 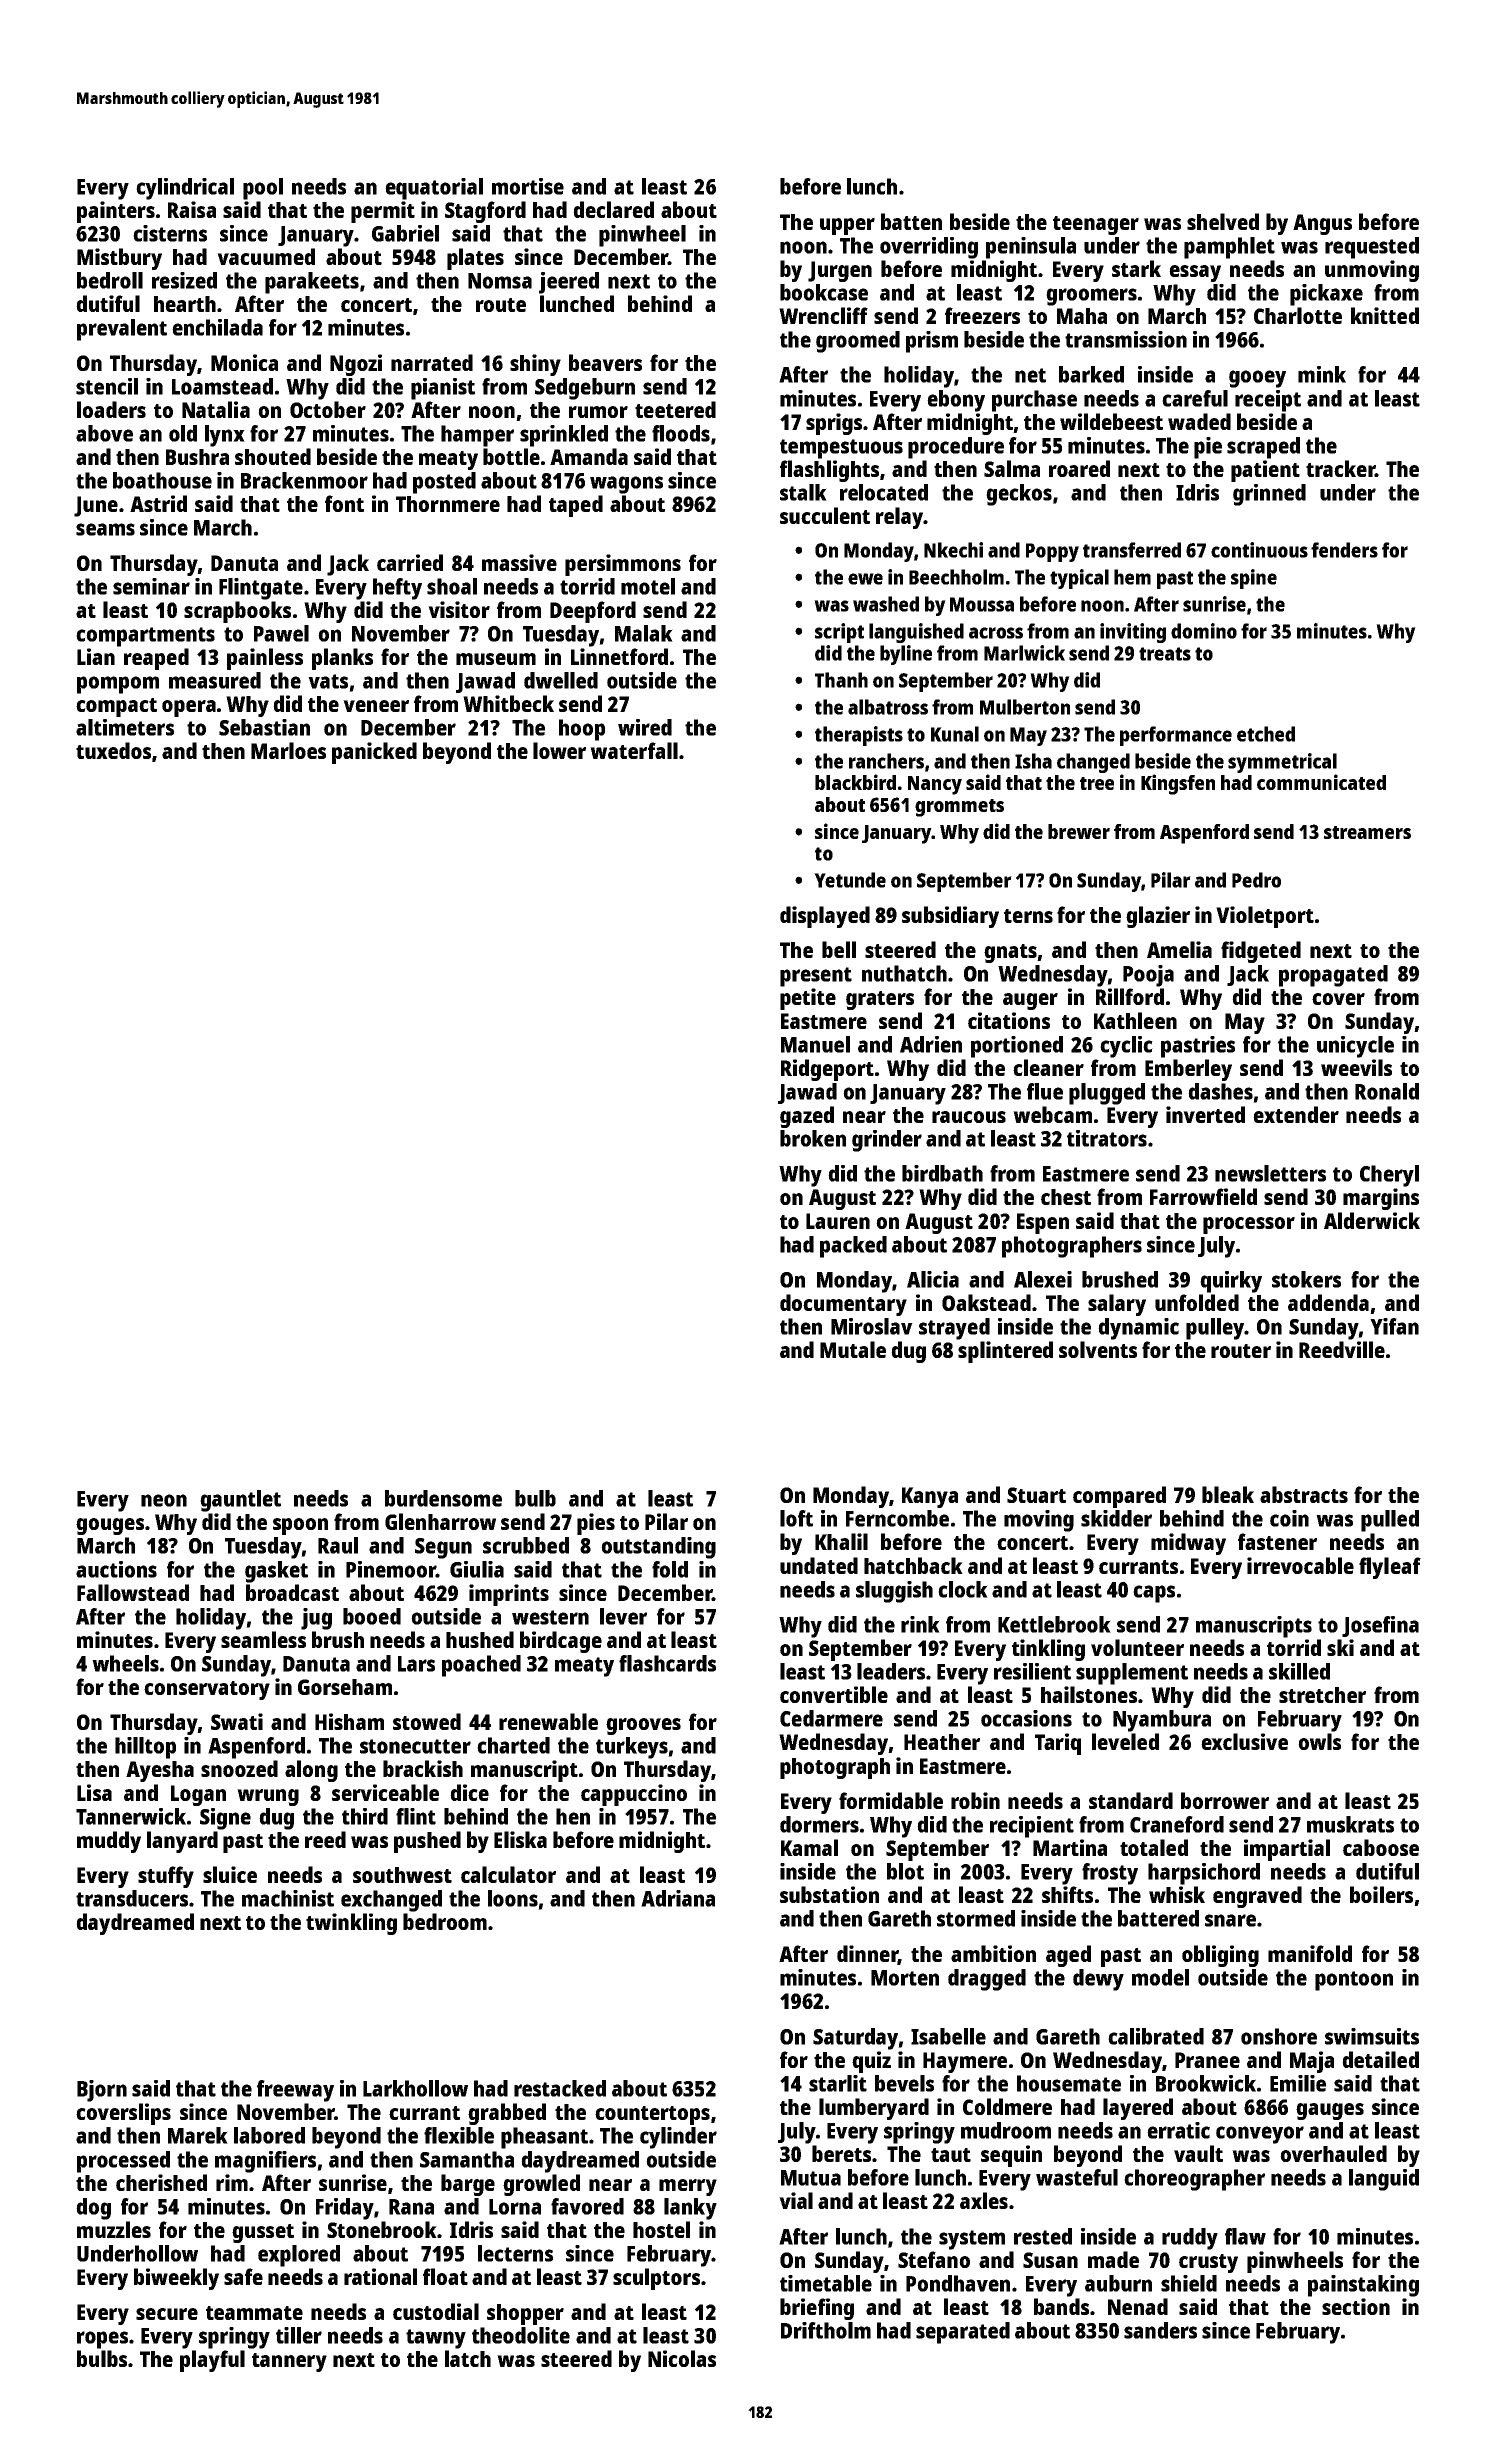 What do you see at coordinates (596, 1524) in the document?
I see `pies` at bounding box center [596, 1524].
